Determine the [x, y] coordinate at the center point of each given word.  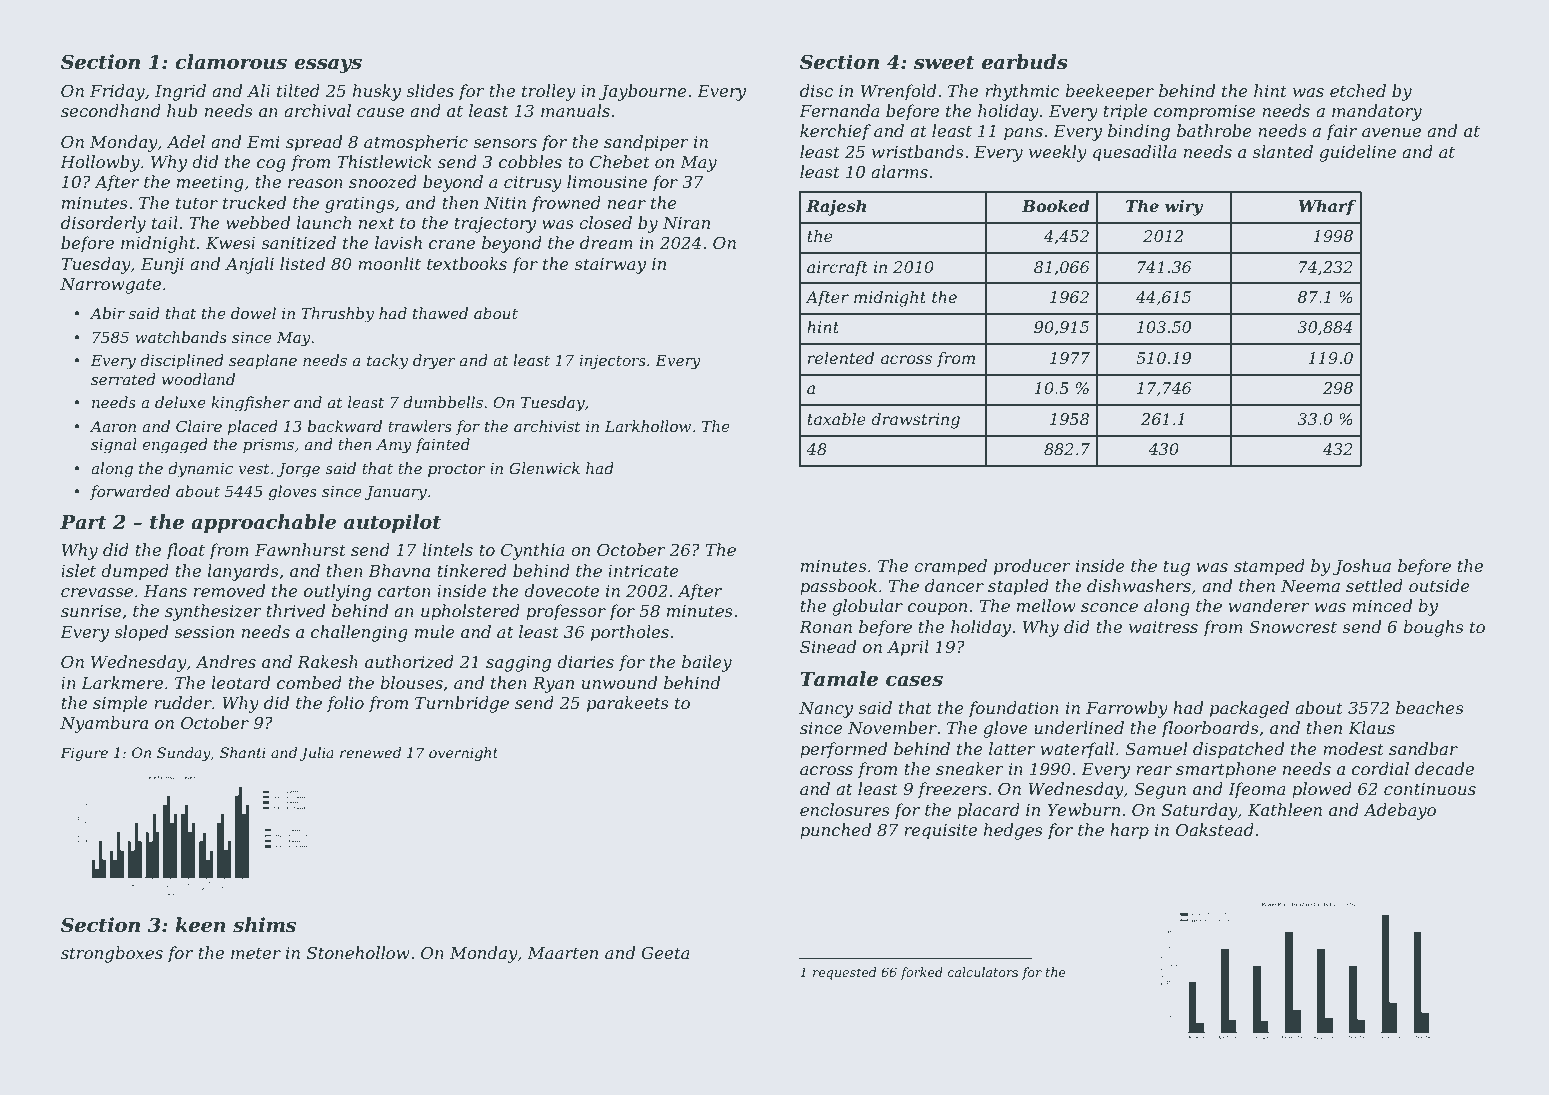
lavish [398, 242]
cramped [950, 567]
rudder [183, 702]
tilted [298, 90]
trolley [549, 92]
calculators [983, 972]
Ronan [825, 627]
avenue [1391, 132]
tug [1176, 568]
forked [921, 973]
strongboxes [112, 954]
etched [1358, 90]
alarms [899, 171]
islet [78, 570]
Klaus [1371, 727]
